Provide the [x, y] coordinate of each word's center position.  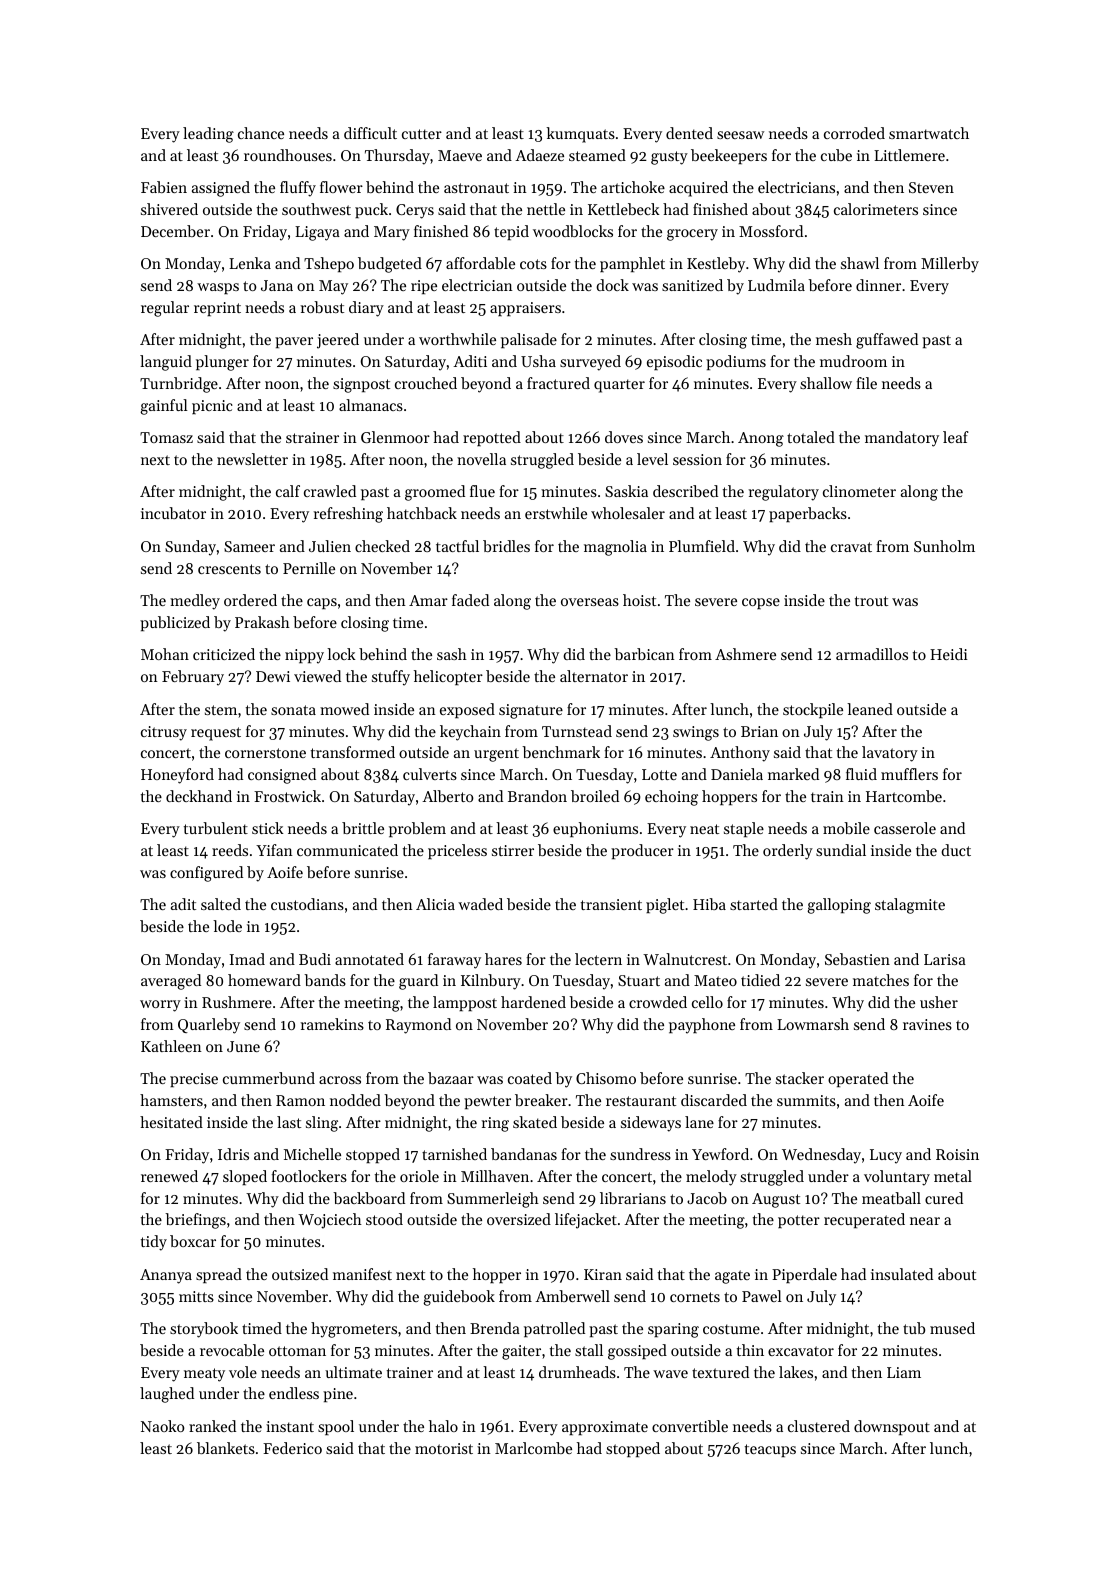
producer [642, 851]
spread [219, 1275]
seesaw [740, 135]
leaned [870, 709]
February [193, 678]
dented [689, 133]
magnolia [615, 548]
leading [208, 135]
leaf [956, 437]
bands [325, 980]
